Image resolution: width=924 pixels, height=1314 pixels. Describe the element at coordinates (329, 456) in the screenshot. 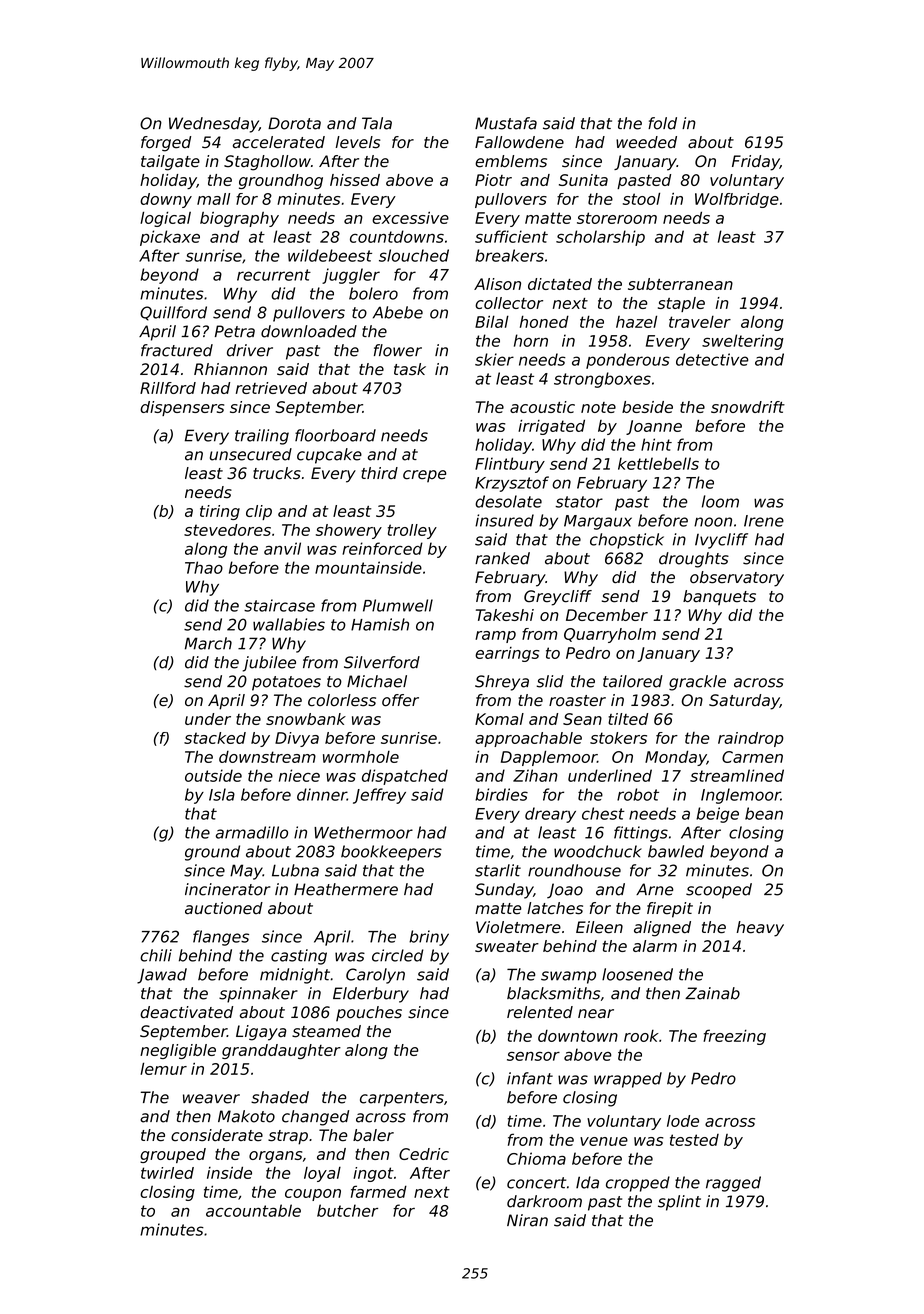

I see `cupcake` at that location.
